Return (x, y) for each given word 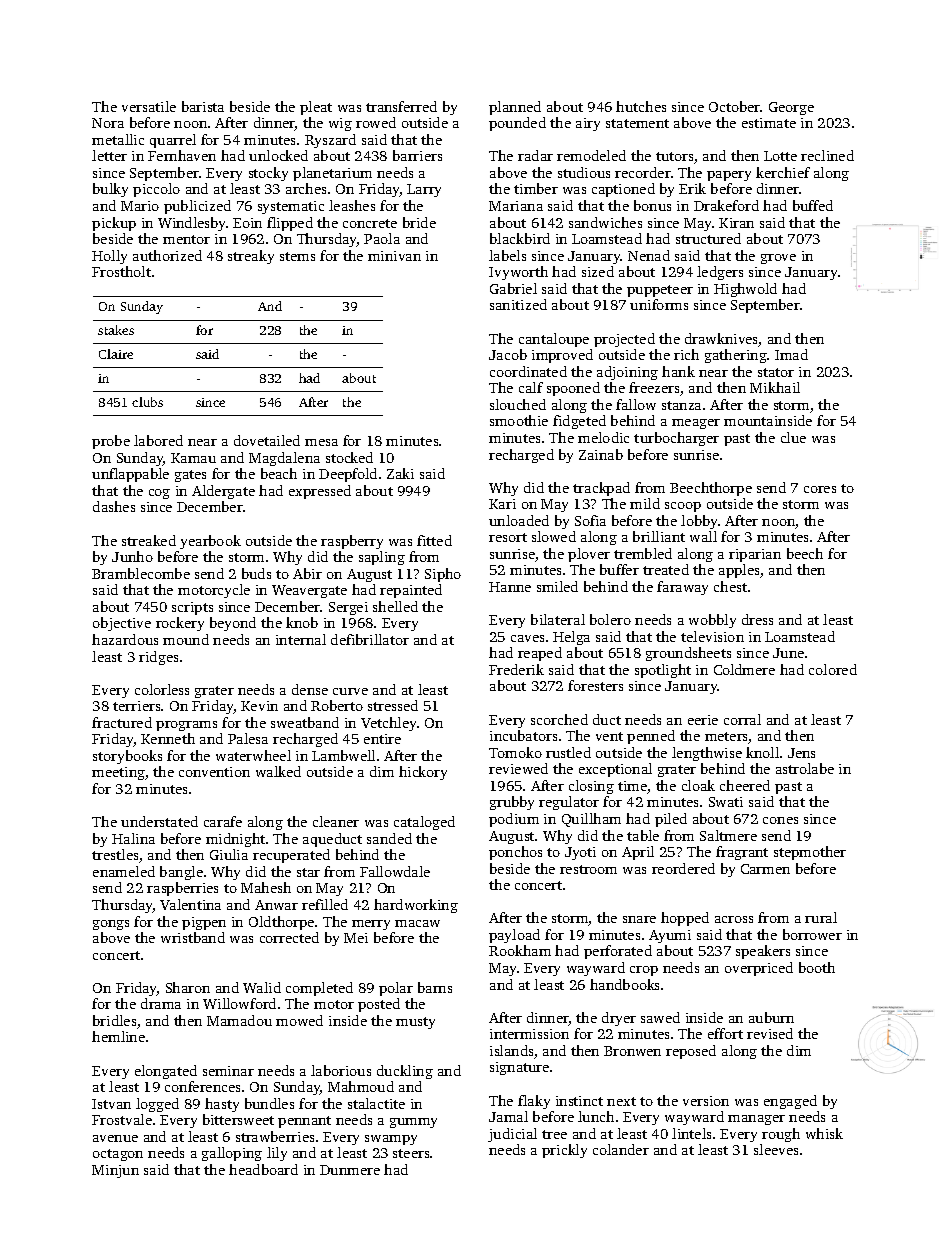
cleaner (336, 821)
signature (519, 1068)
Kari (502, 504)
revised (770, 1033)
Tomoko (515, 752)
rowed (376, 122)
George (791, 108)
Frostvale (122, 1119)
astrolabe (805, 768)
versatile (149, 106)
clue (793, 437)
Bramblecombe (141, 573)
